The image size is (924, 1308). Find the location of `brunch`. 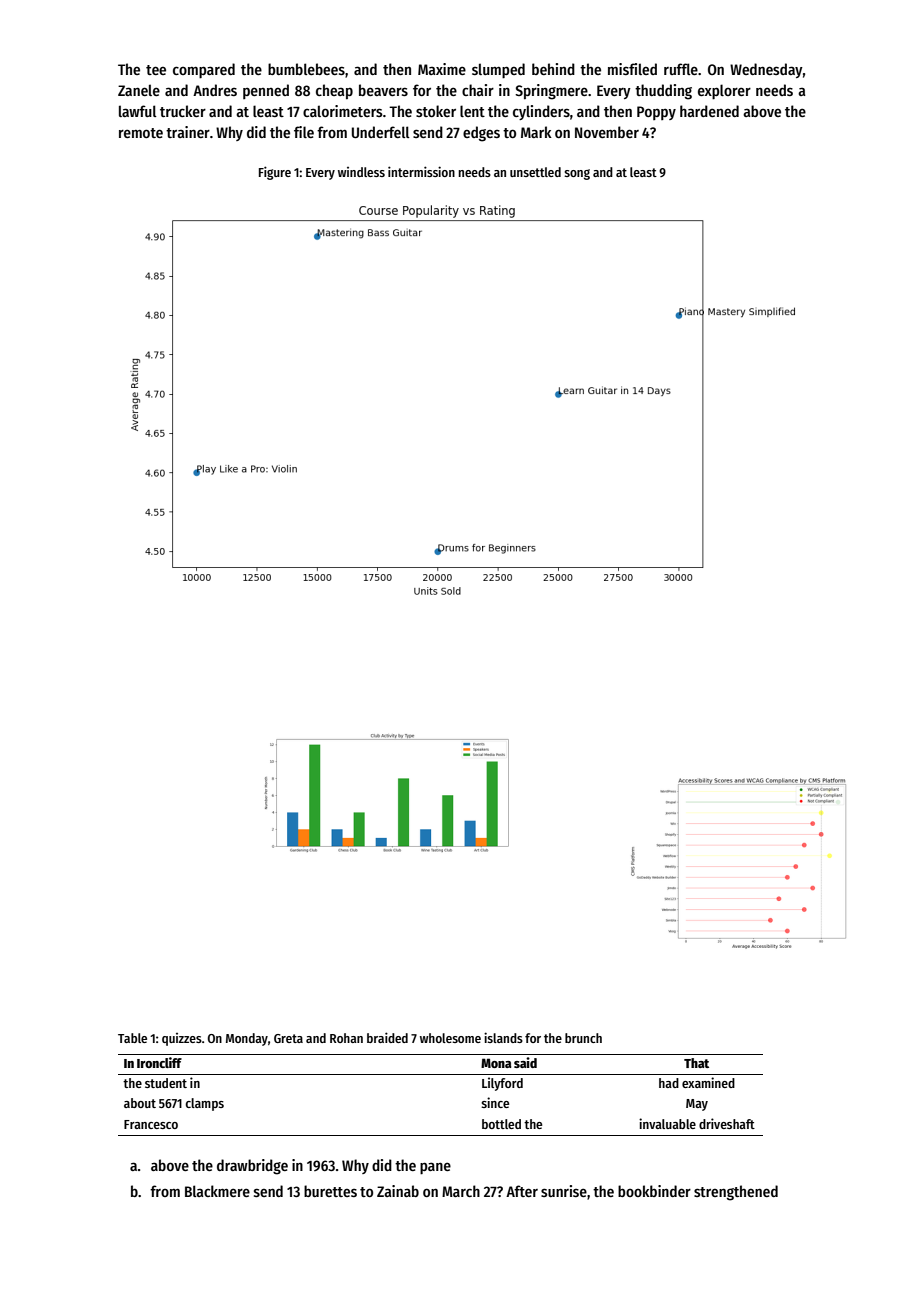

brunch is located at coordinates (583, 1038).
